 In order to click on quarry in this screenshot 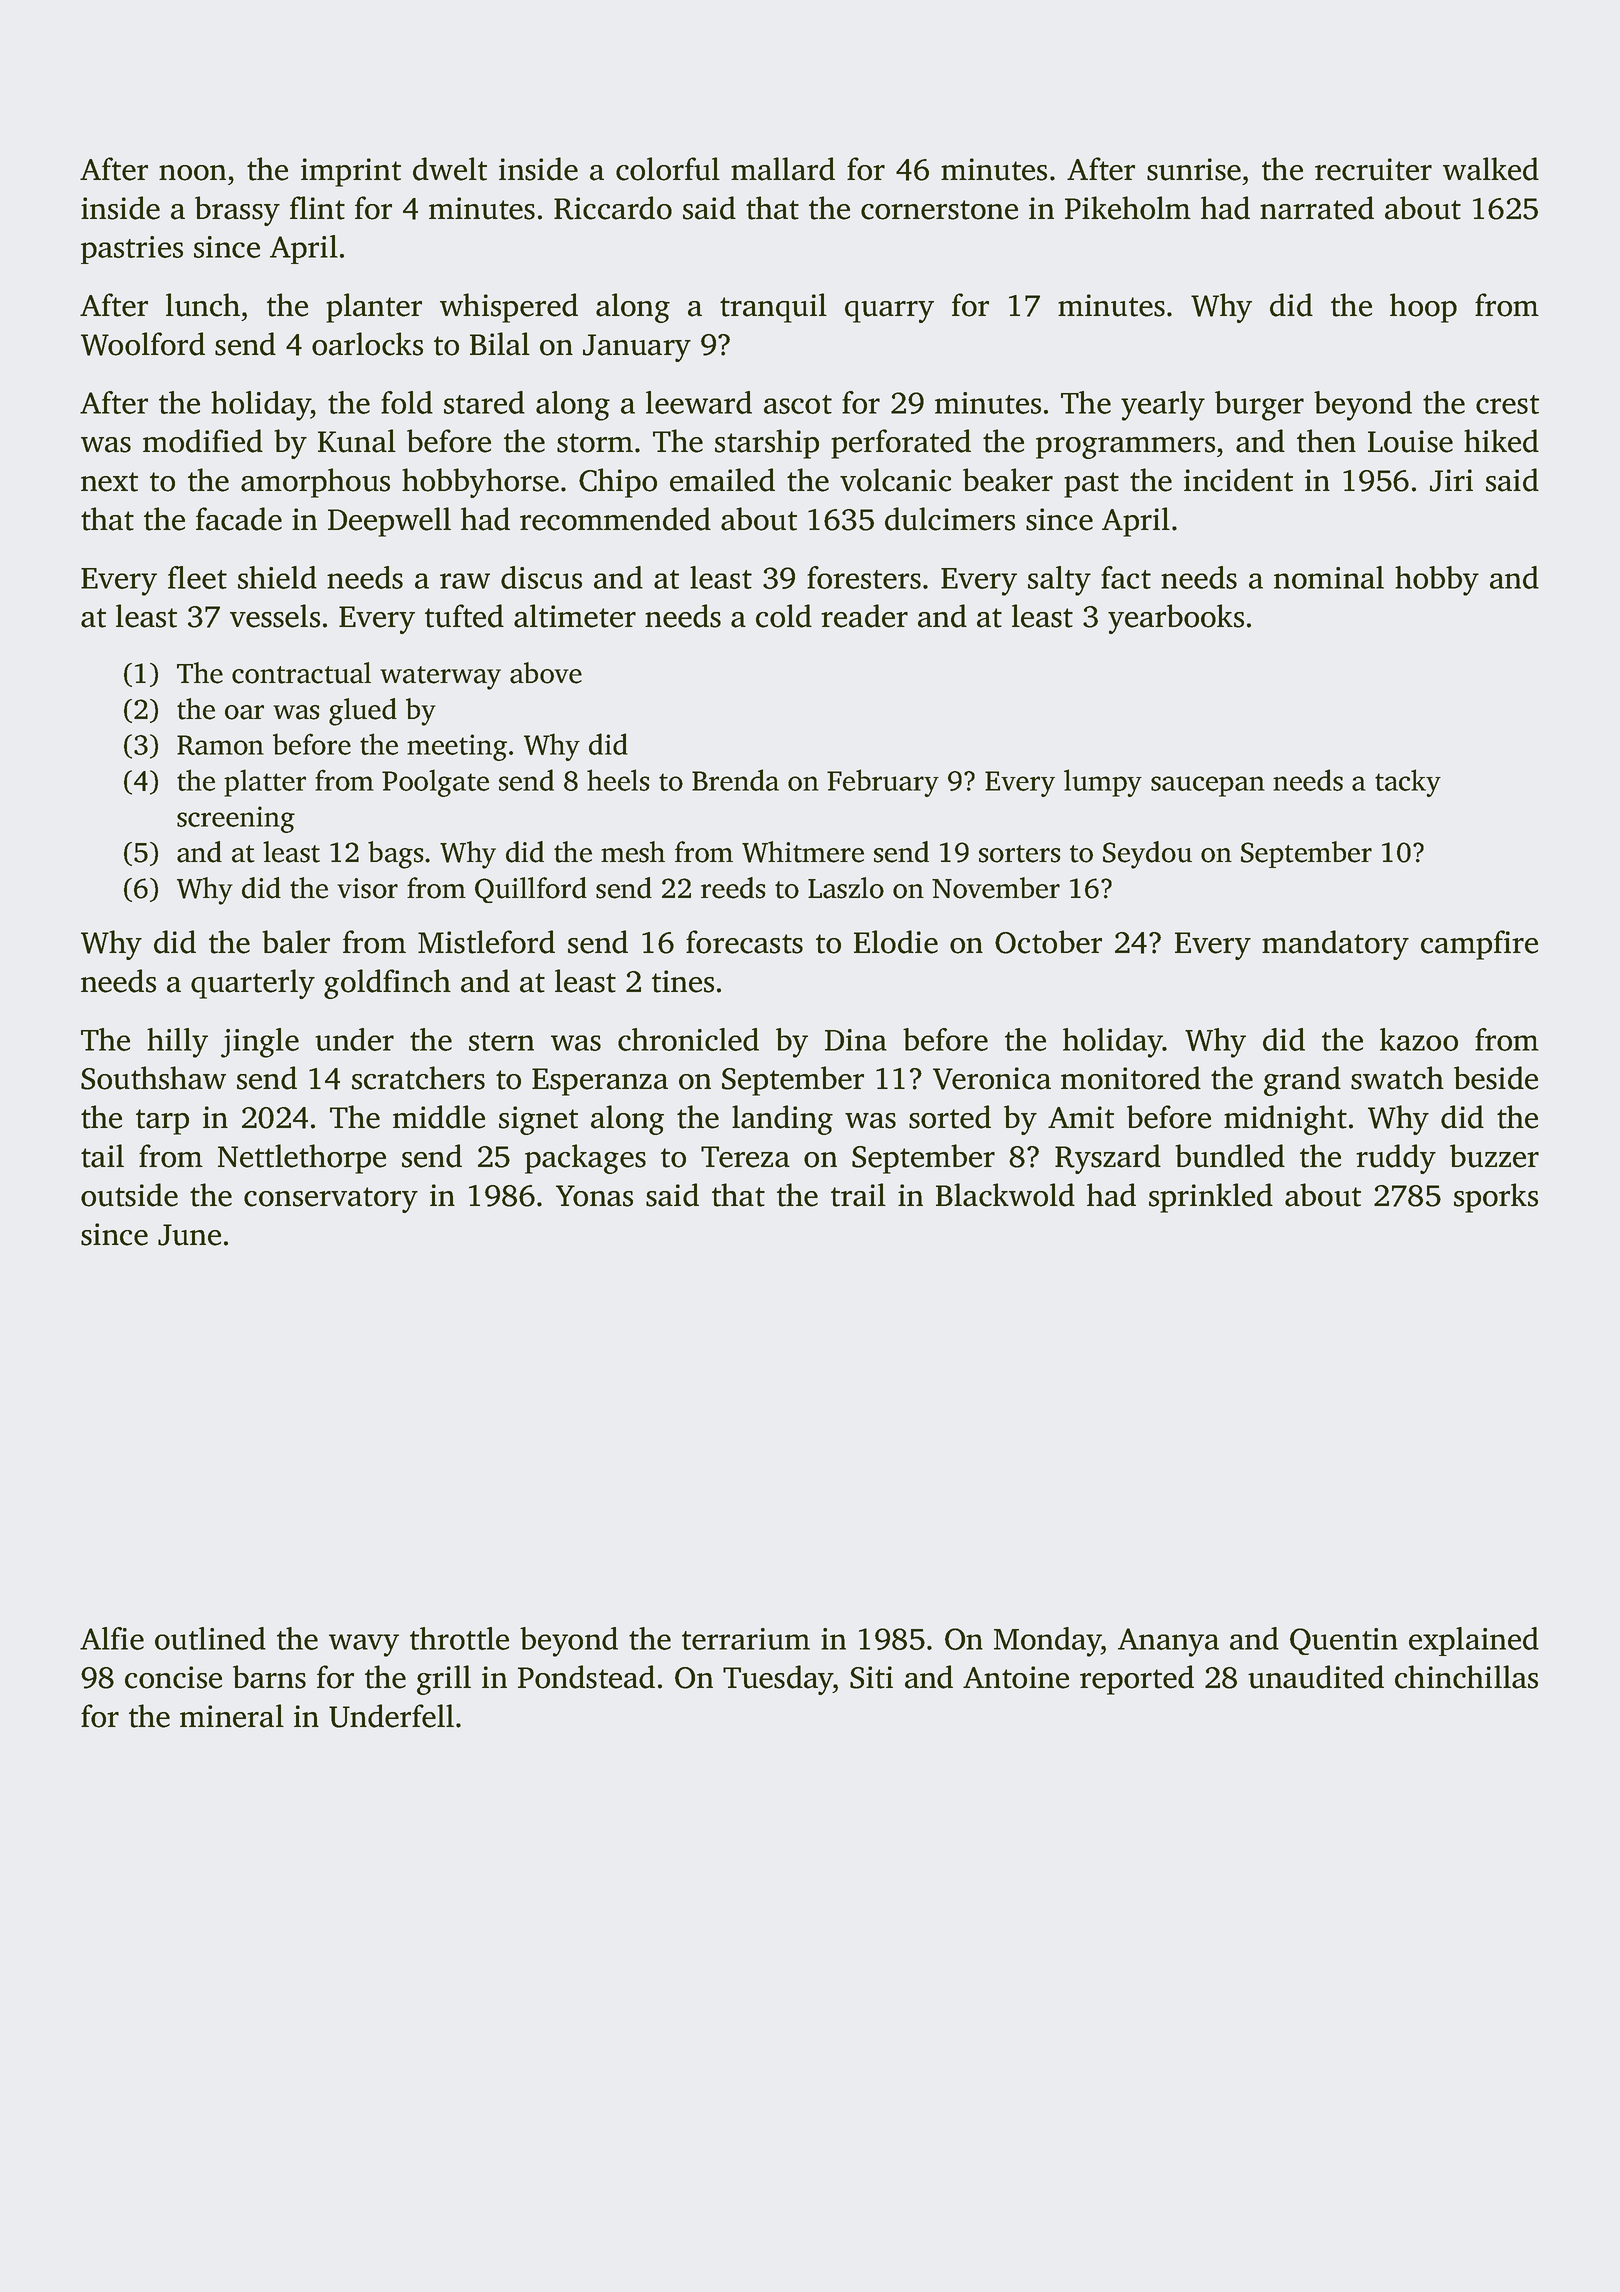, I will do `click(889, 312)`.
